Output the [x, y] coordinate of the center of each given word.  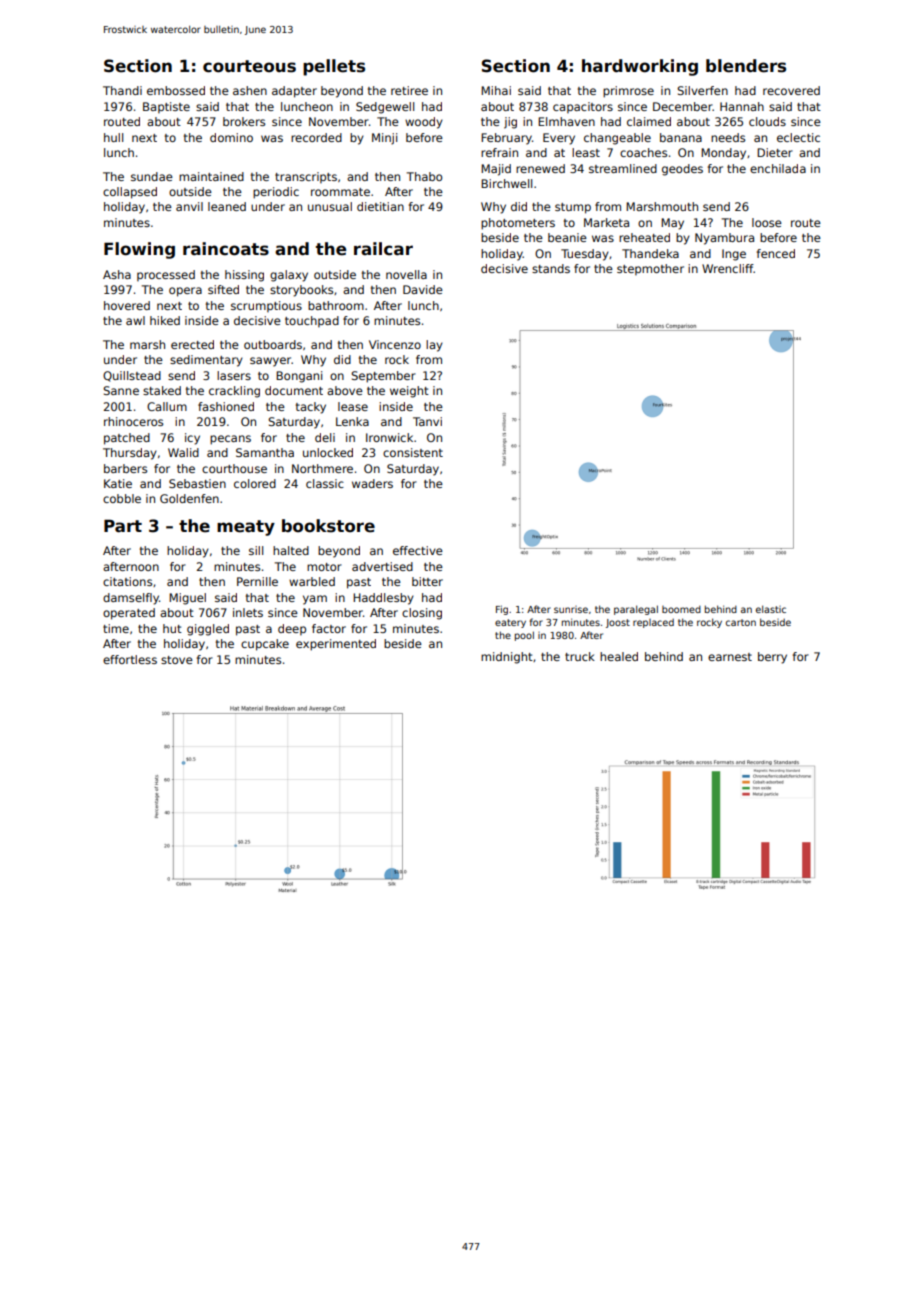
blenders [746, 66]
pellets [334, 67]
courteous [249, 66]
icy [192, 439]
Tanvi [427, 421]
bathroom [336, 305]
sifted [223, 289]
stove [177, 660]
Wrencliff [728, 268]
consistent [413, 452]
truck [580, 656]
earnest [730, 657]
